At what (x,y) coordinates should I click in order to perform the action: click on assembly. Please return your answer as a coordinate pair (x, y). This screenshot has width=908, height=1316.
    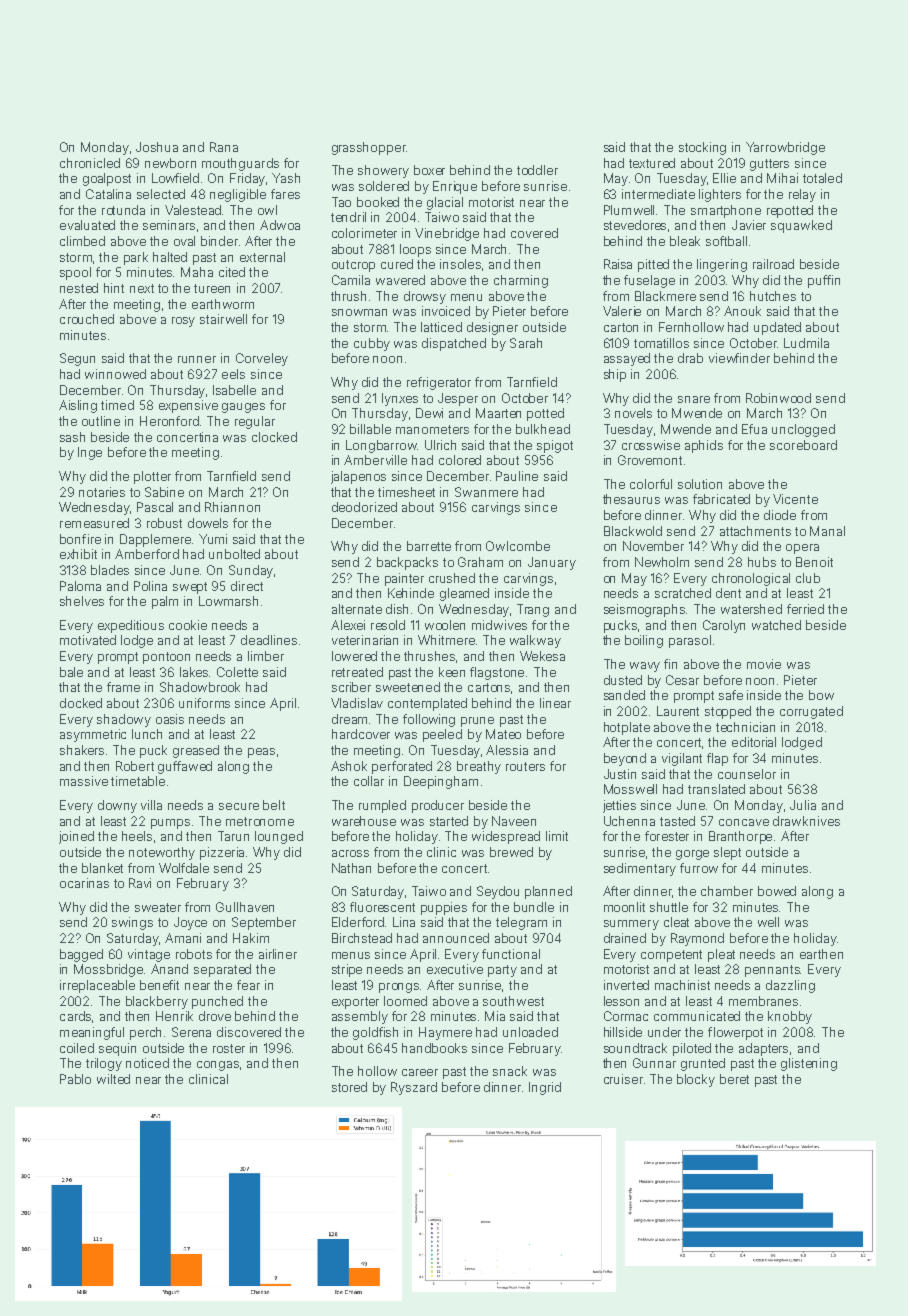
    Looking at the image, I should click on (360, 1017).
